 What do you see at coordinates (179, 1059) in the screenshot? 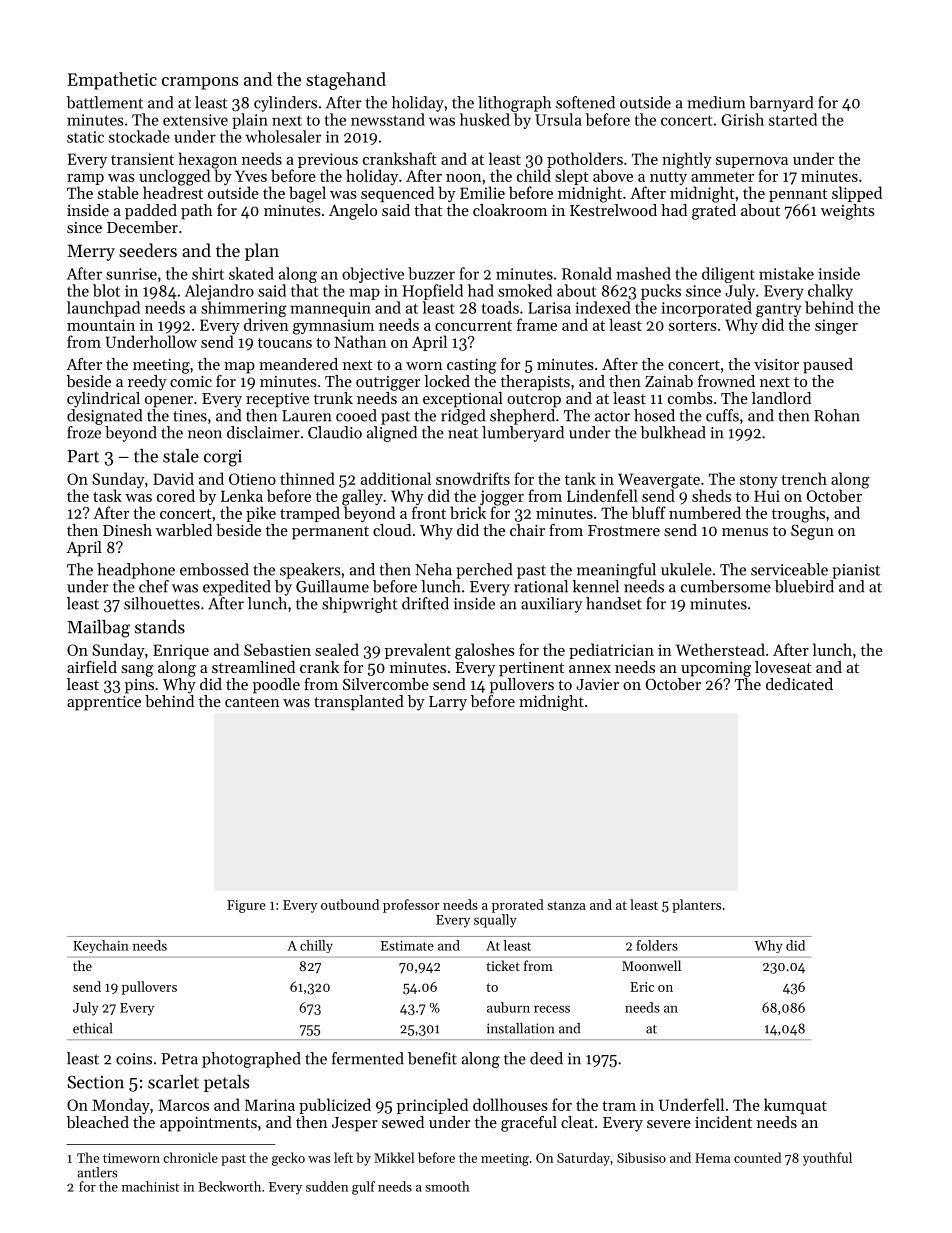
I see `Petra` at bounding box center [179, 1059].
